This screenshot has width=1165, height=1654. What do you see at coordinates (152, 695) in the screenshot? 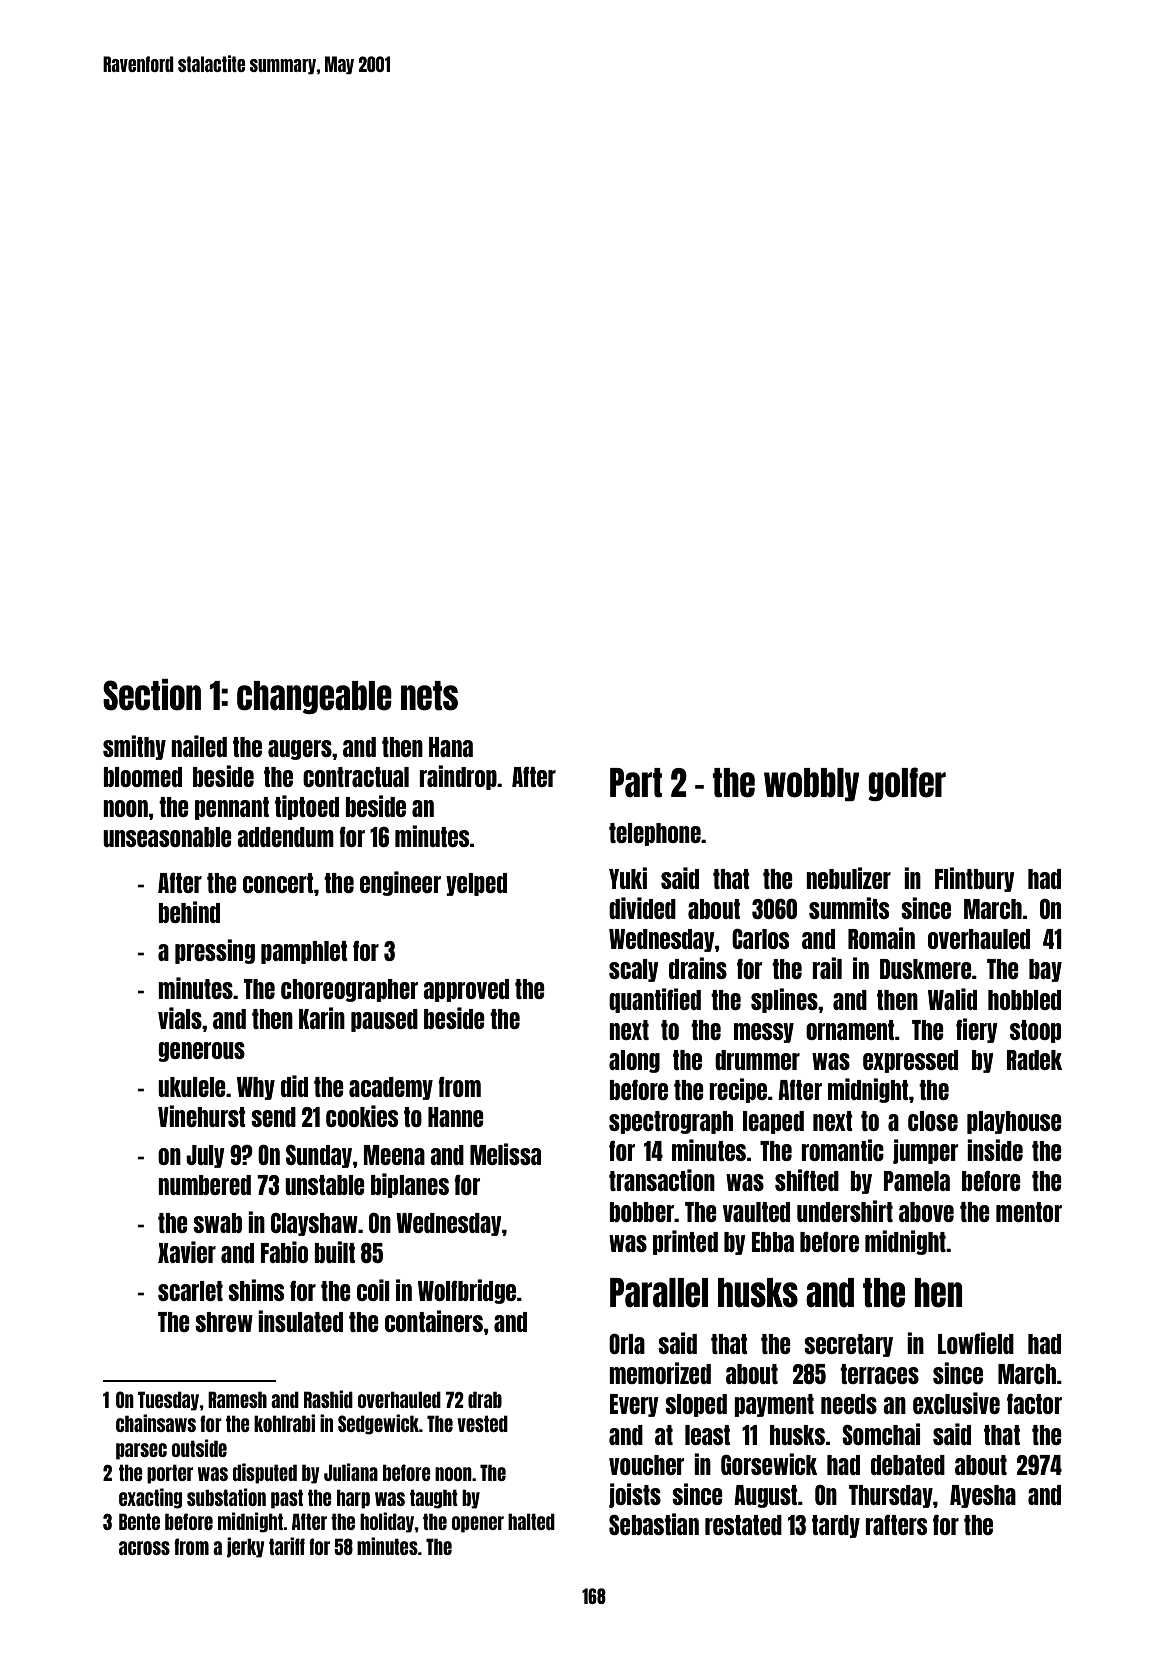
I see `Section` at bounding box center [152, 695].
